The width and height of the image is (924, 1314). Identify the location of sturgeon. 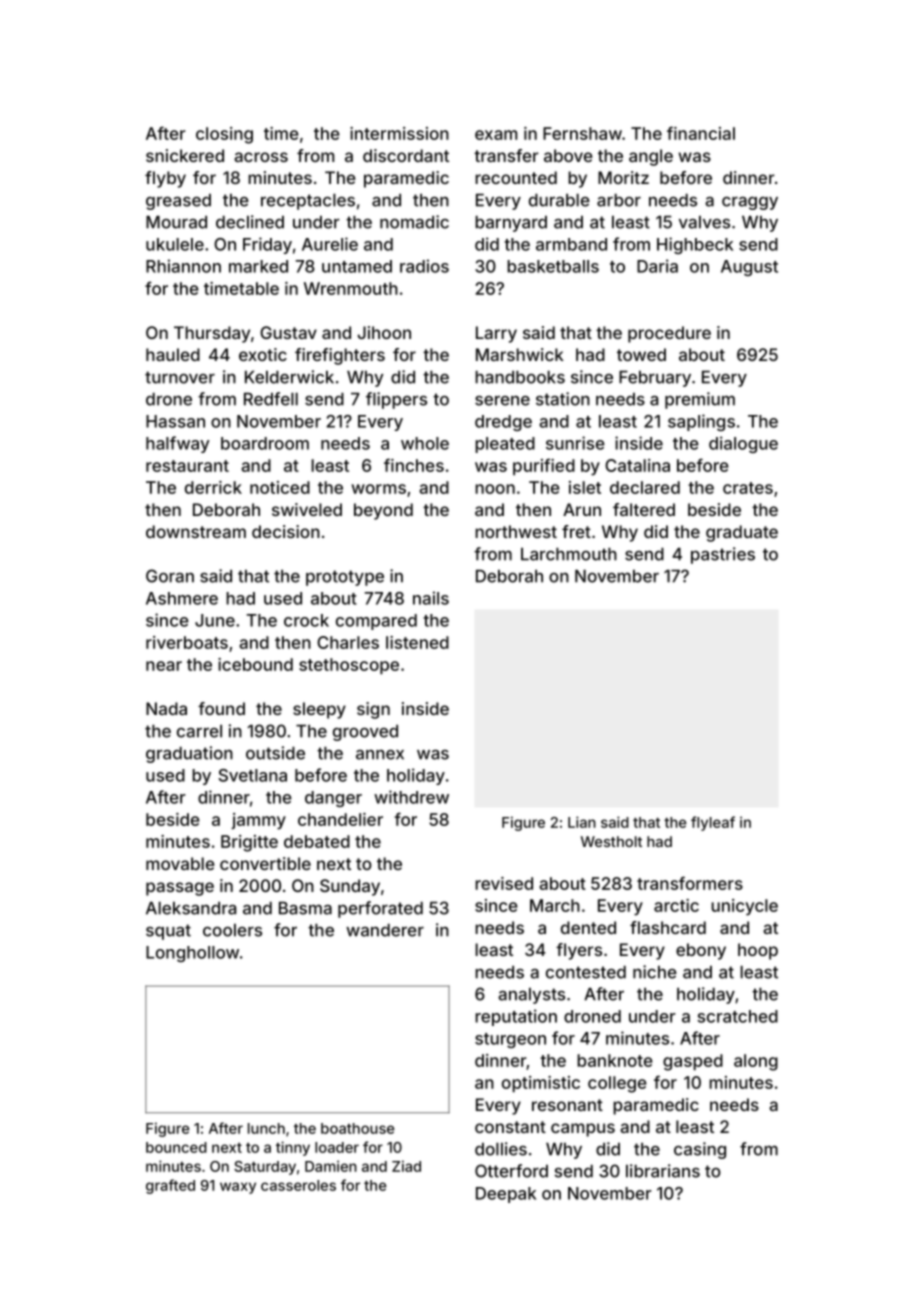
(510, 1040).
